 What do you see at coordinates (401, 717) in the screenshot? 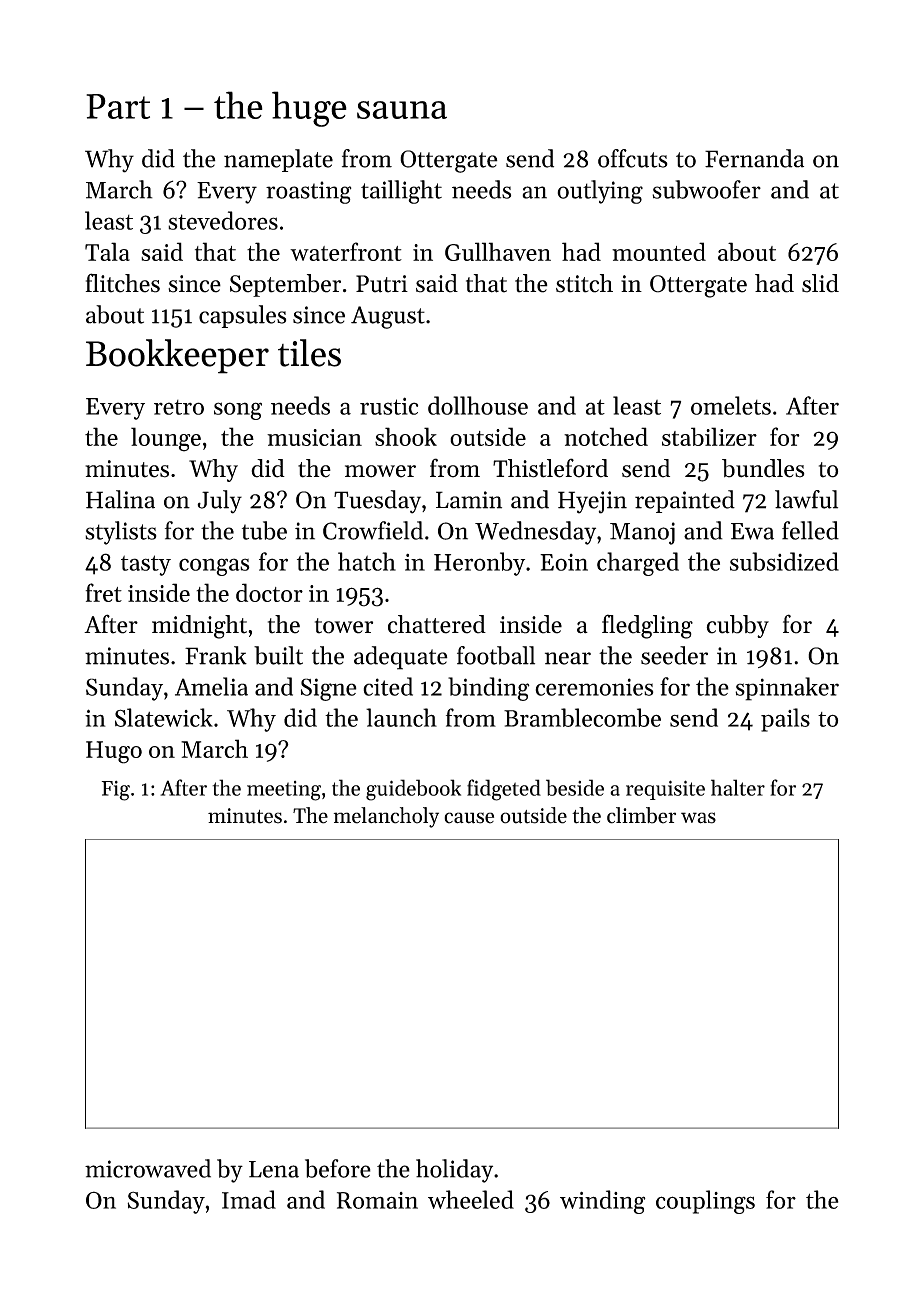
I see `launch` at bounding box center [401, 717].
